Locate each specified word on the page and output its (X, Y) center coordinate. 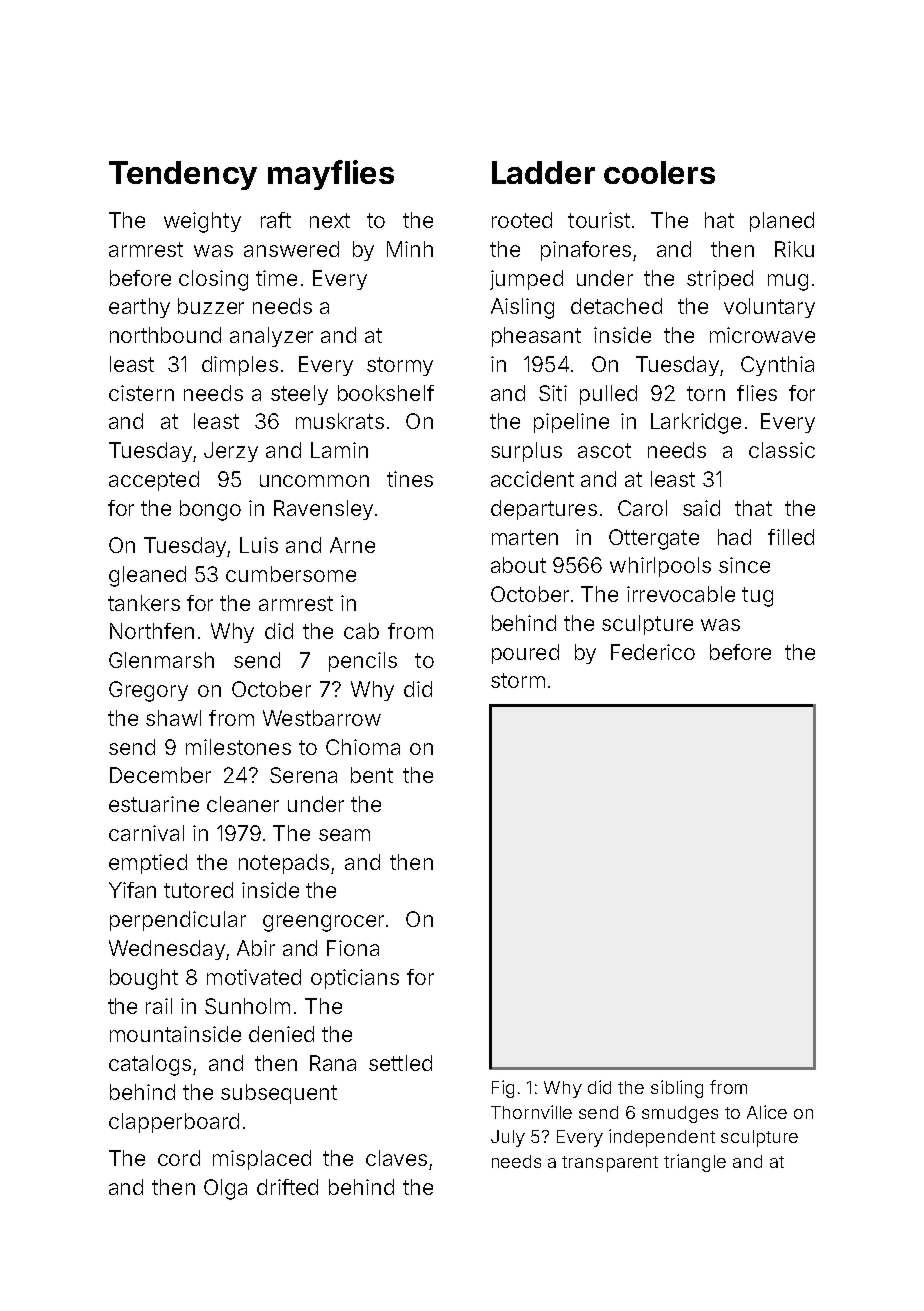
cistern (141, 393)
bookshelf (386, 393)
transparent (610, 1164)
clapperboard (174, 1123)
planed (782, 222)
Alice (767, 1112)
